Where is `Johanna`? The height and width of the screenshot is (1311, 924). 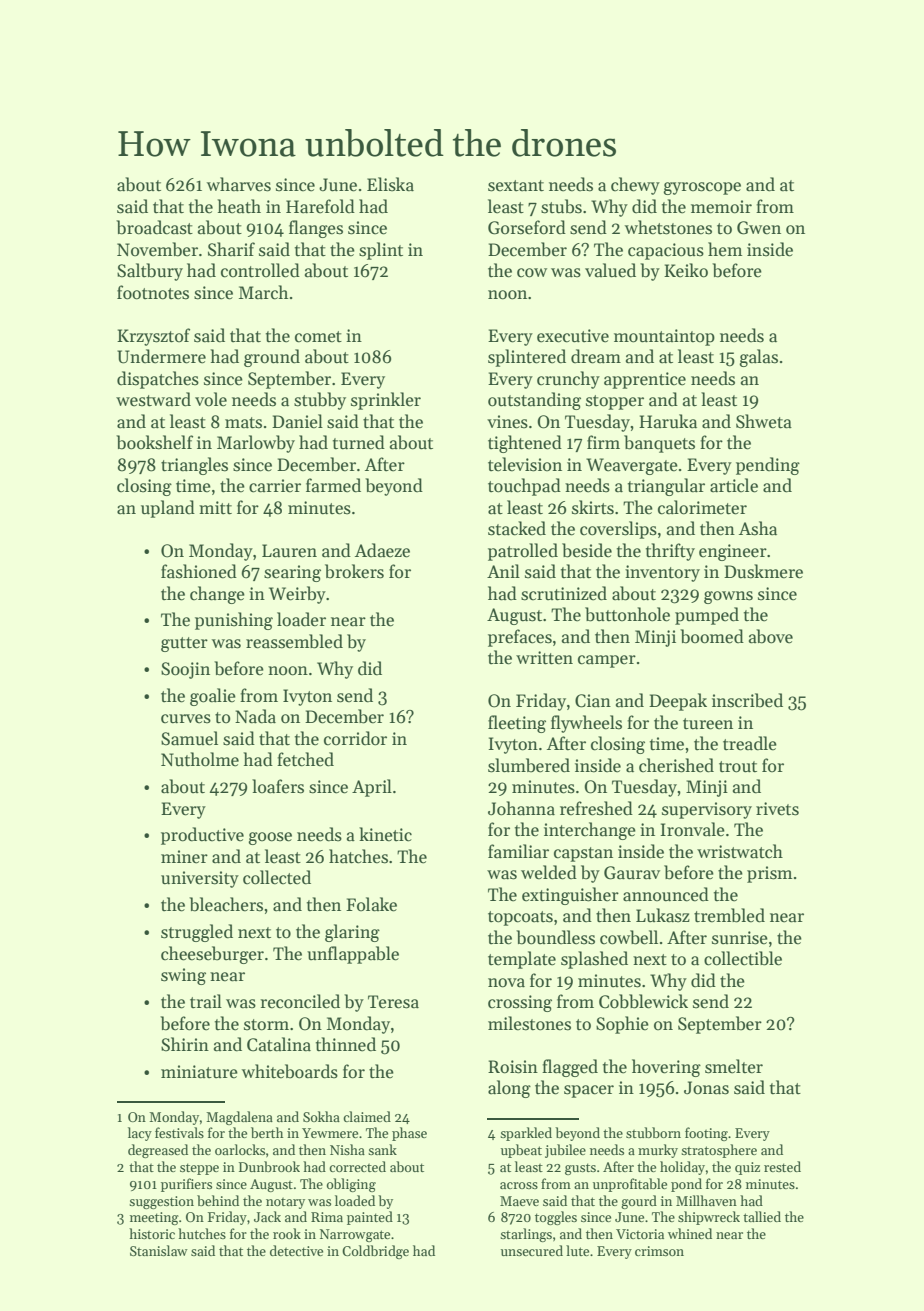 Johanna is located at coordinates (521, 808).
